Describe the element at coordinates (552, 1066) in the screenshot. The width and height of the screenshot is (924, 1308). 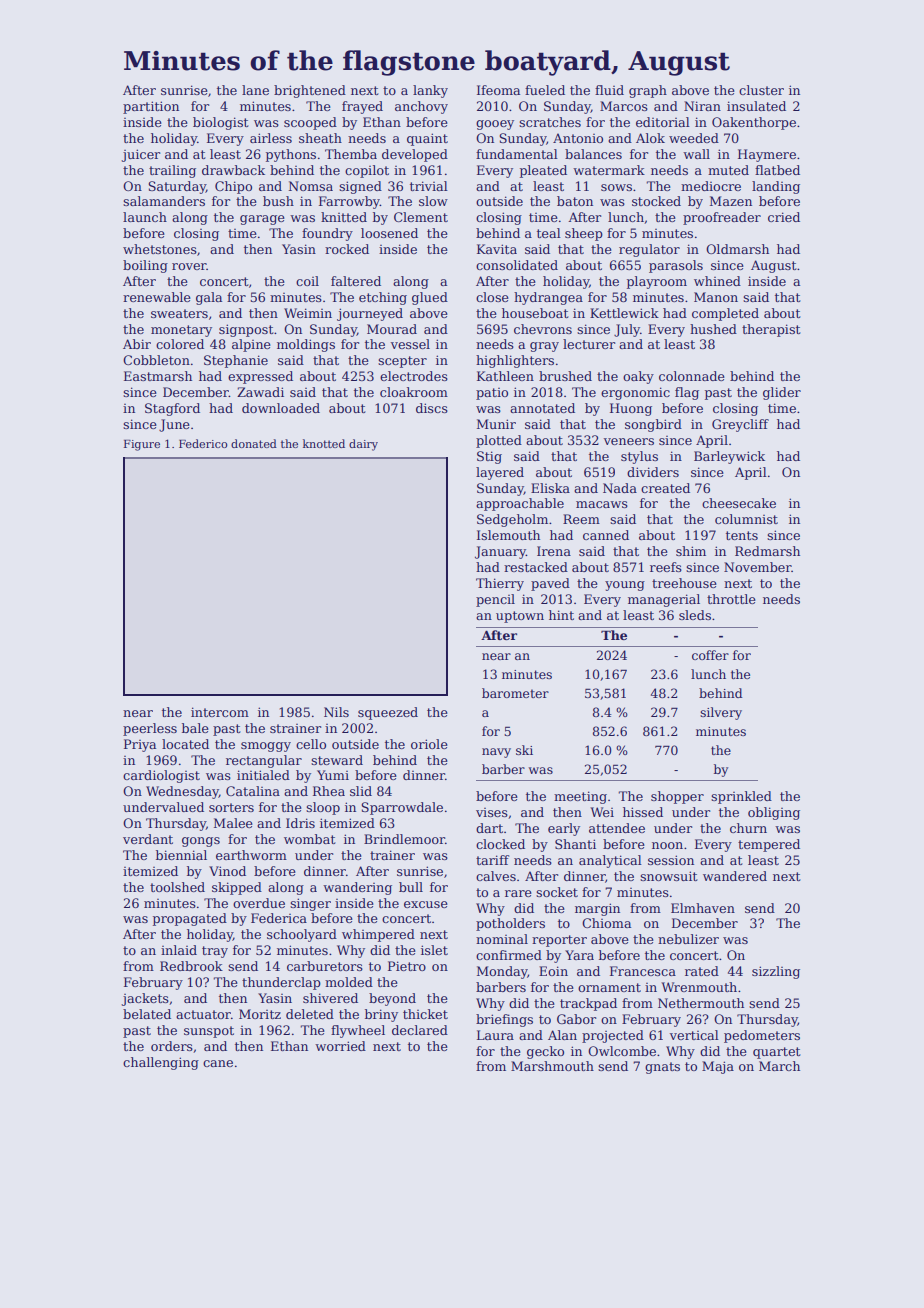
I see `Marshmouth` at that location.
